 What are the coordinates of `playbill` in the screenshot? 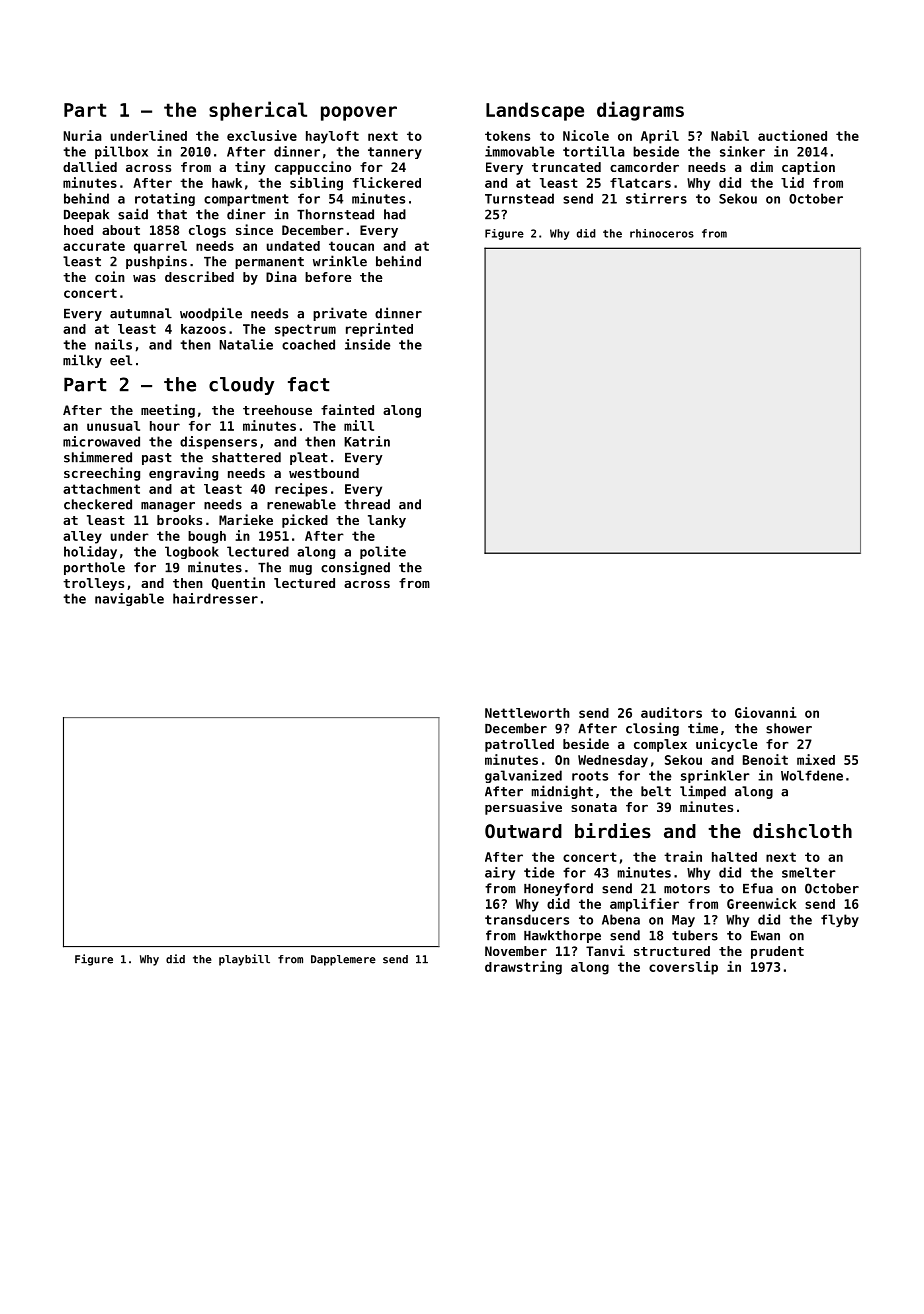 It's located at (244, 960).
